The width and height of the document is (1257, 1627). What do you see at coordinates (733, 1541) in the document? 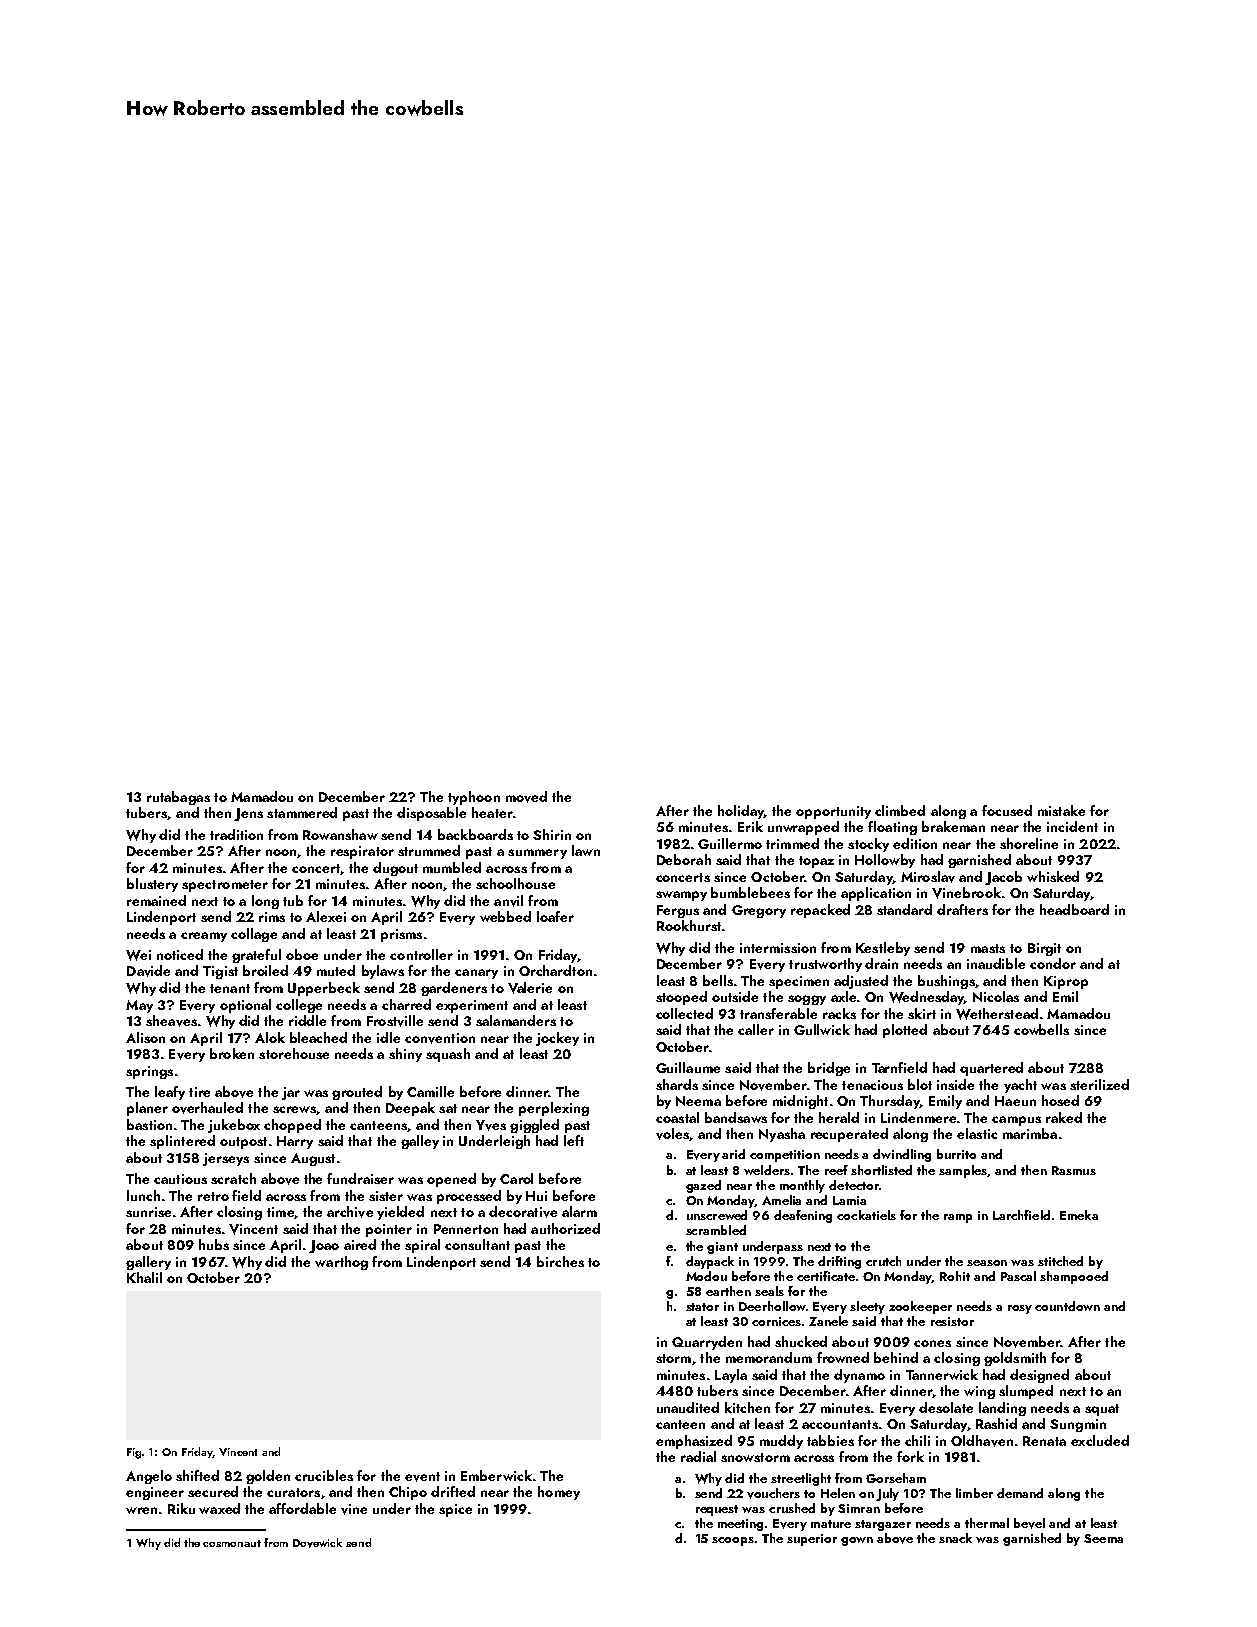
I see `scoops` at bounding box center [733, 1541].
